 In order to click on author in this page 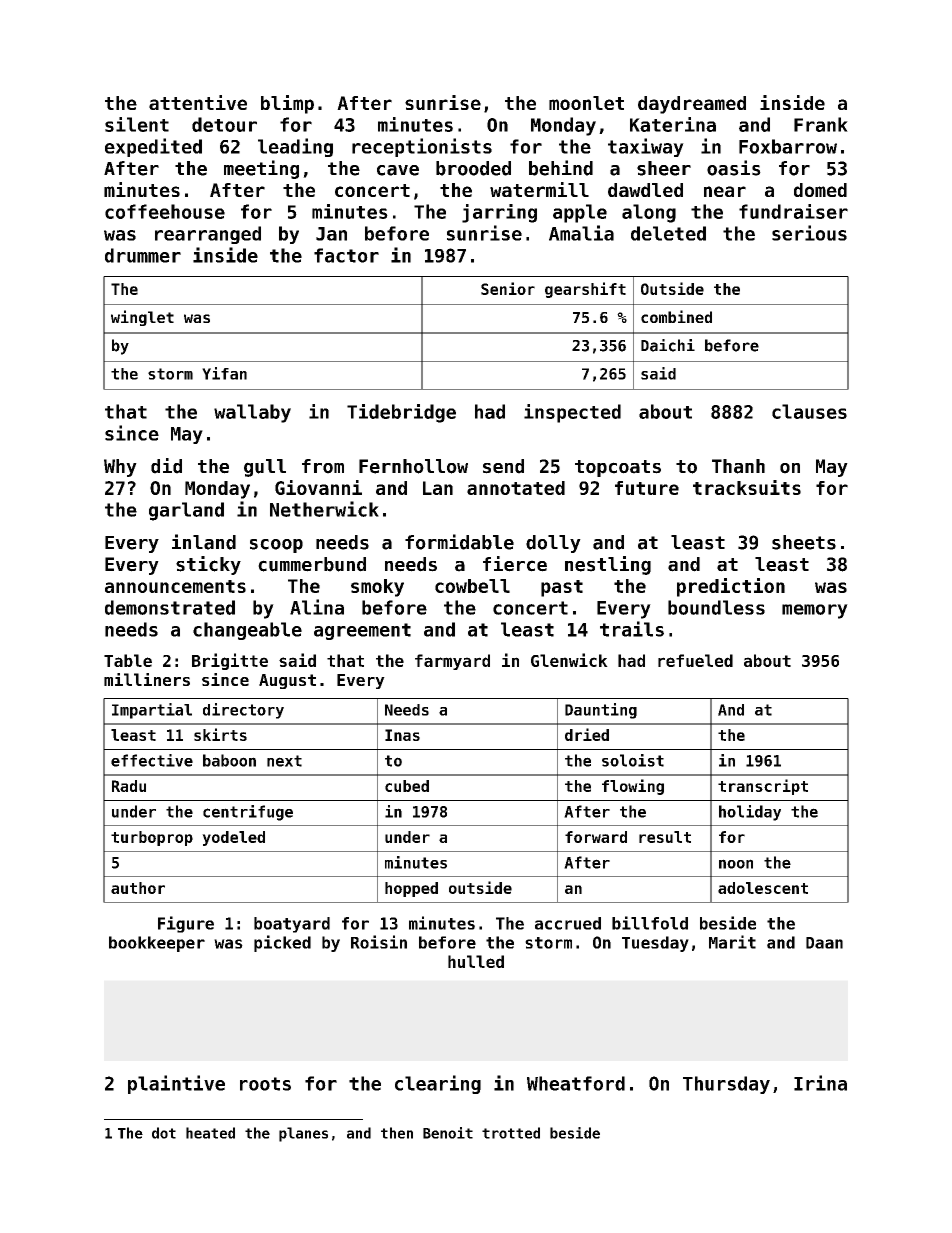, I will do `click(138, 888)`.
